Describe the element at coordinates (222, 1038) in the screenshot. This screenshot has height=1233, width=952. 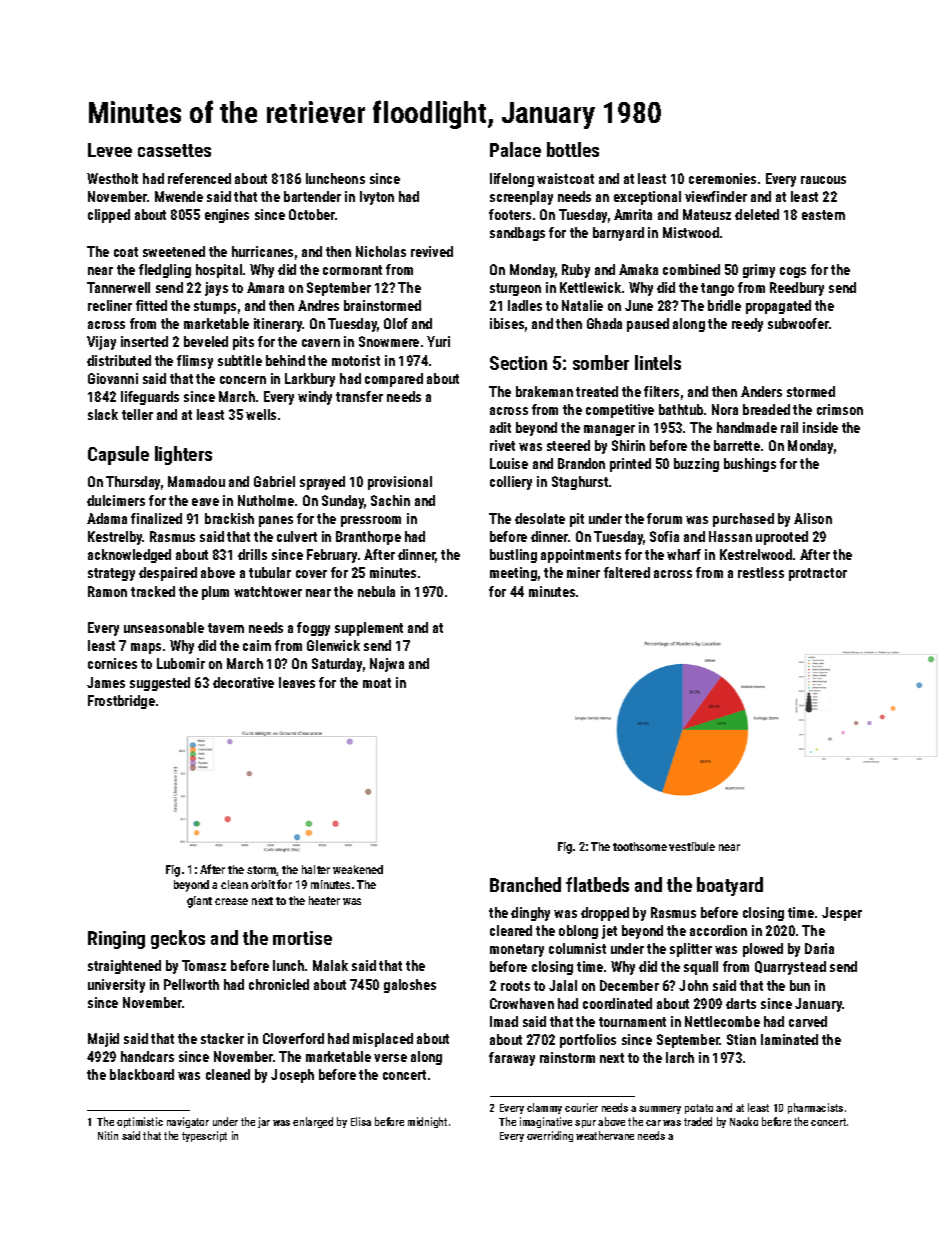
I see `stacker` at that location.
